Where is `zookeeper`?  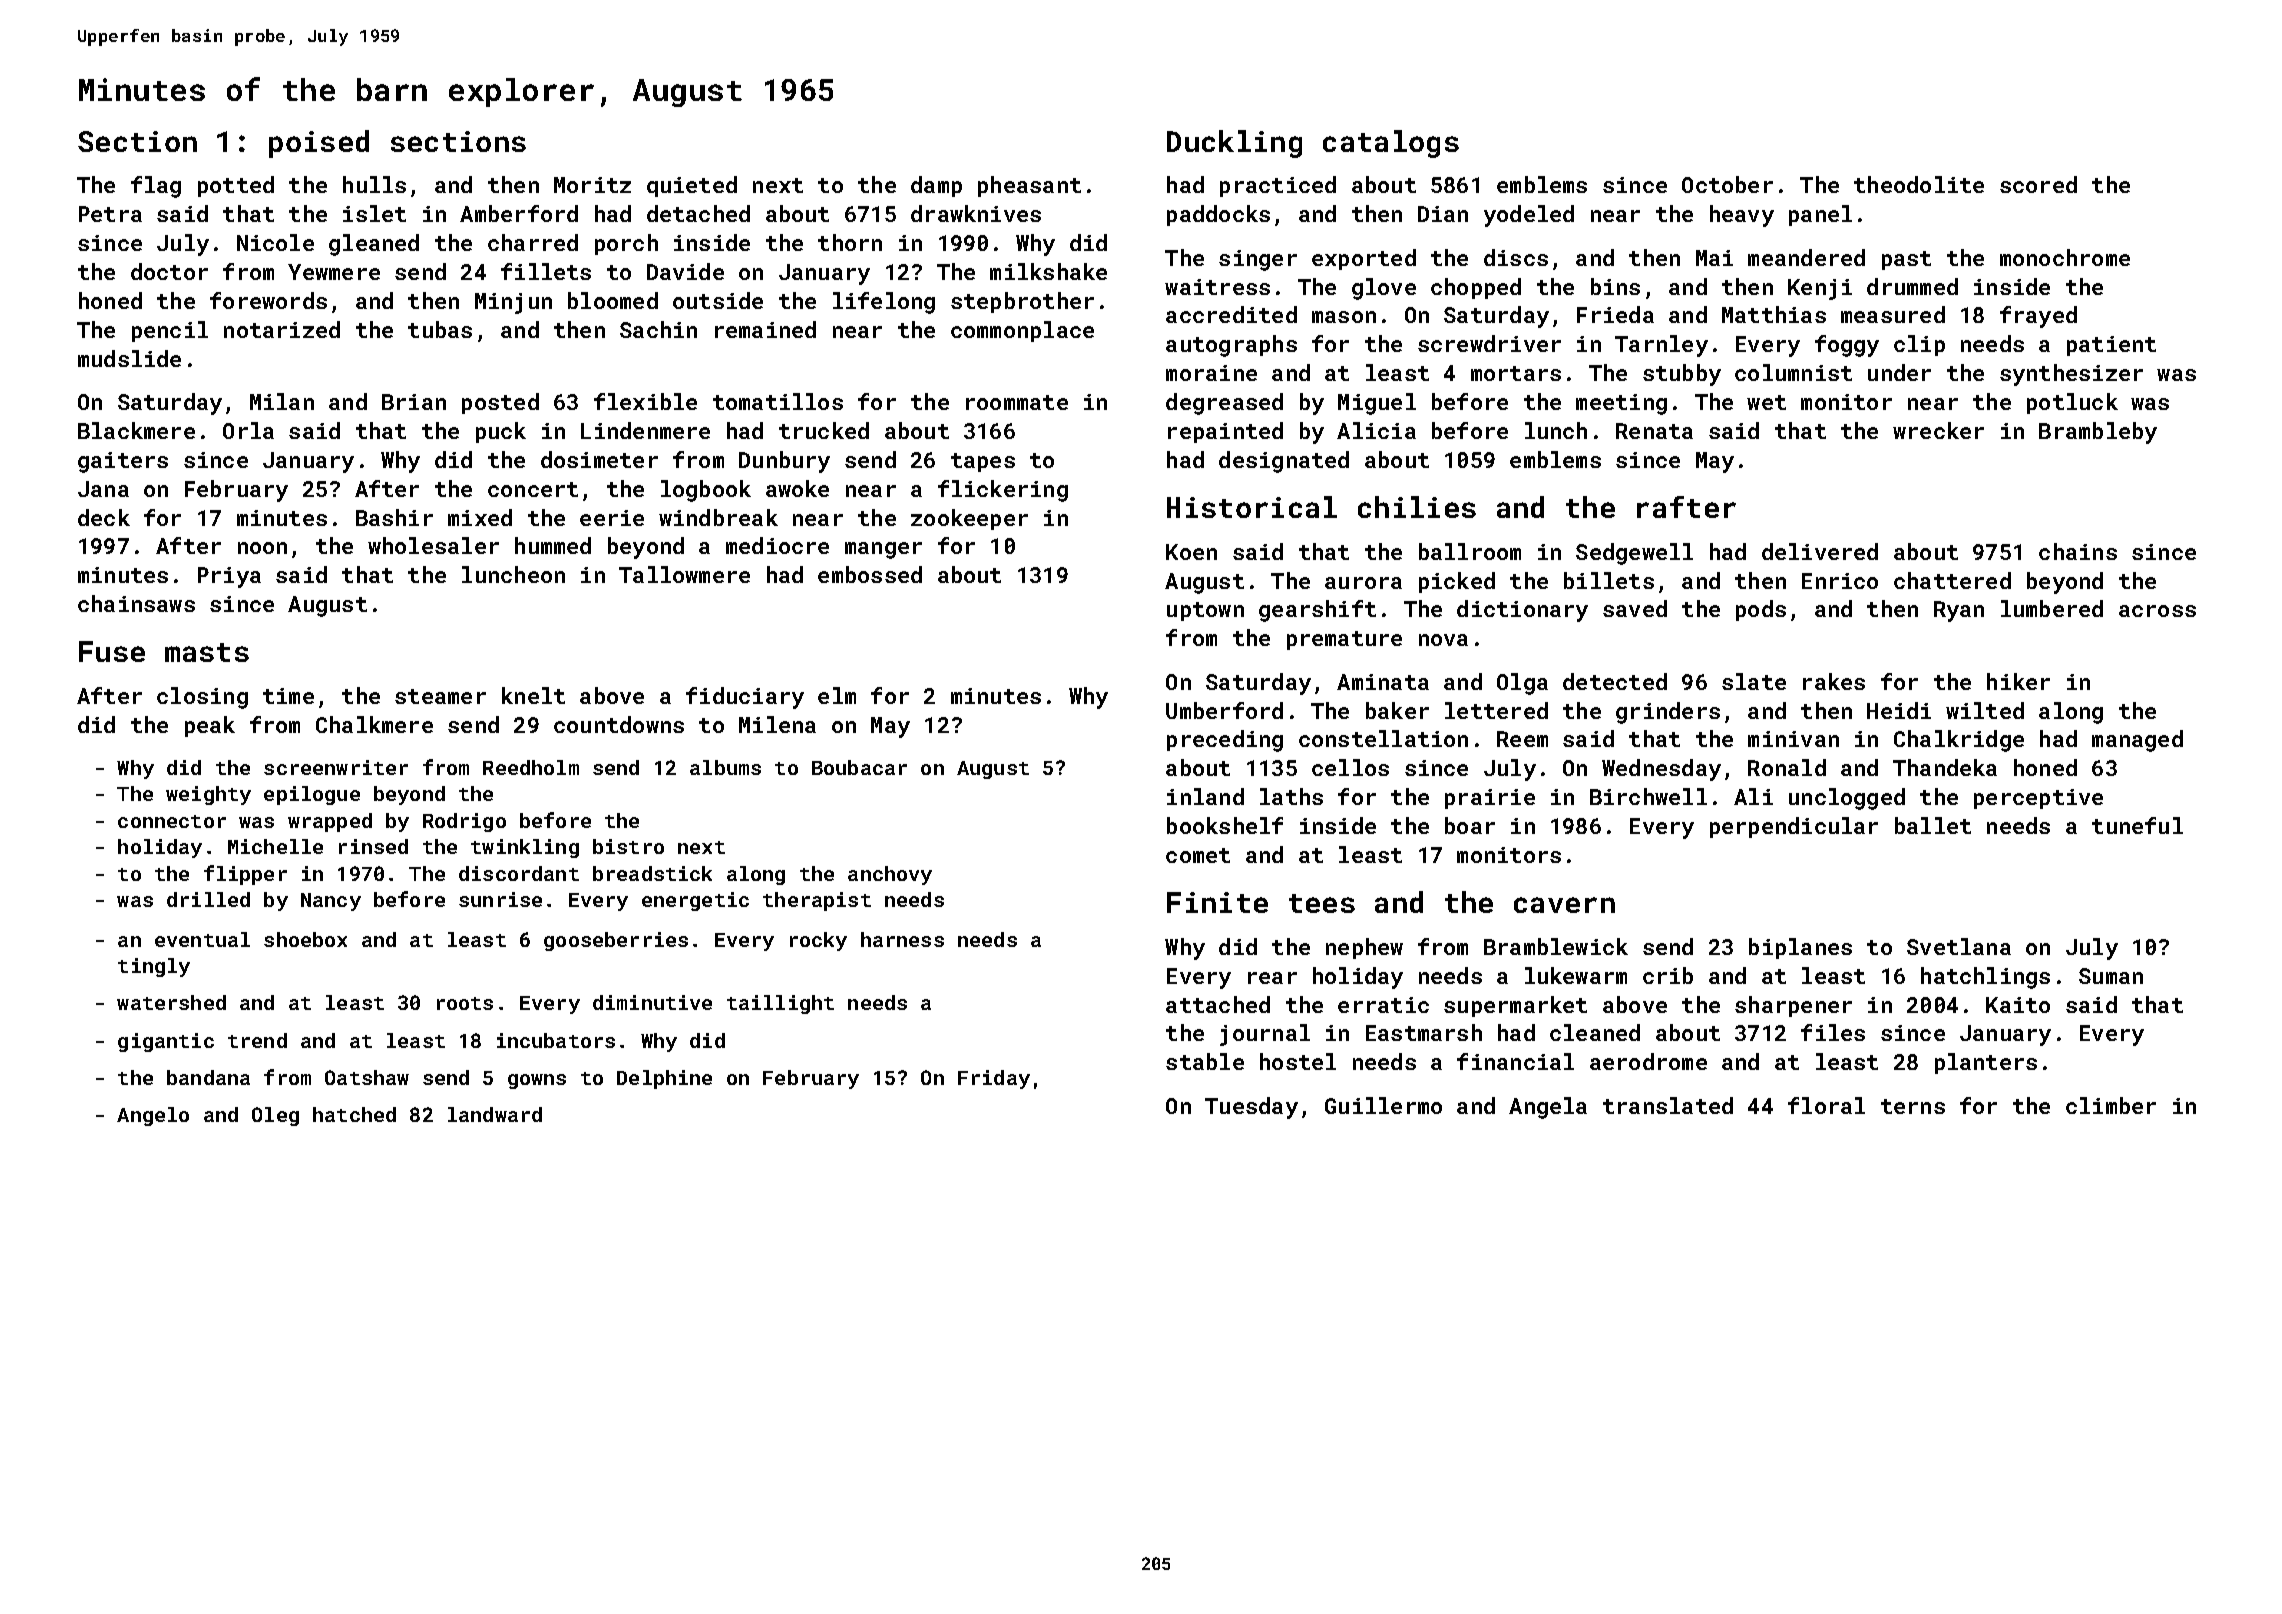 zookeeper is located at coordinates (969, 519).
